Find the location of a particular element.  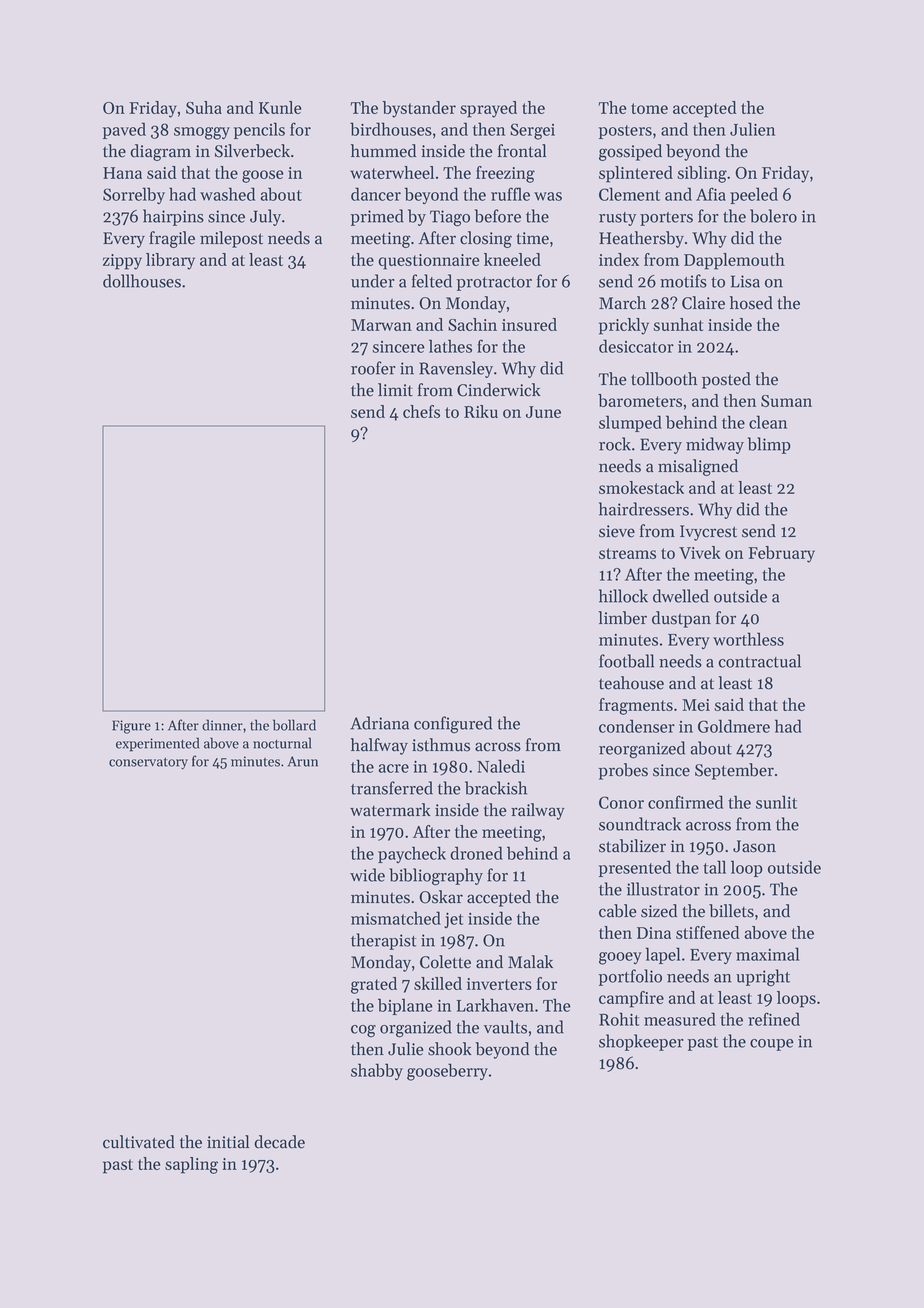

hairdressers is located at coordinates (644, 509).
